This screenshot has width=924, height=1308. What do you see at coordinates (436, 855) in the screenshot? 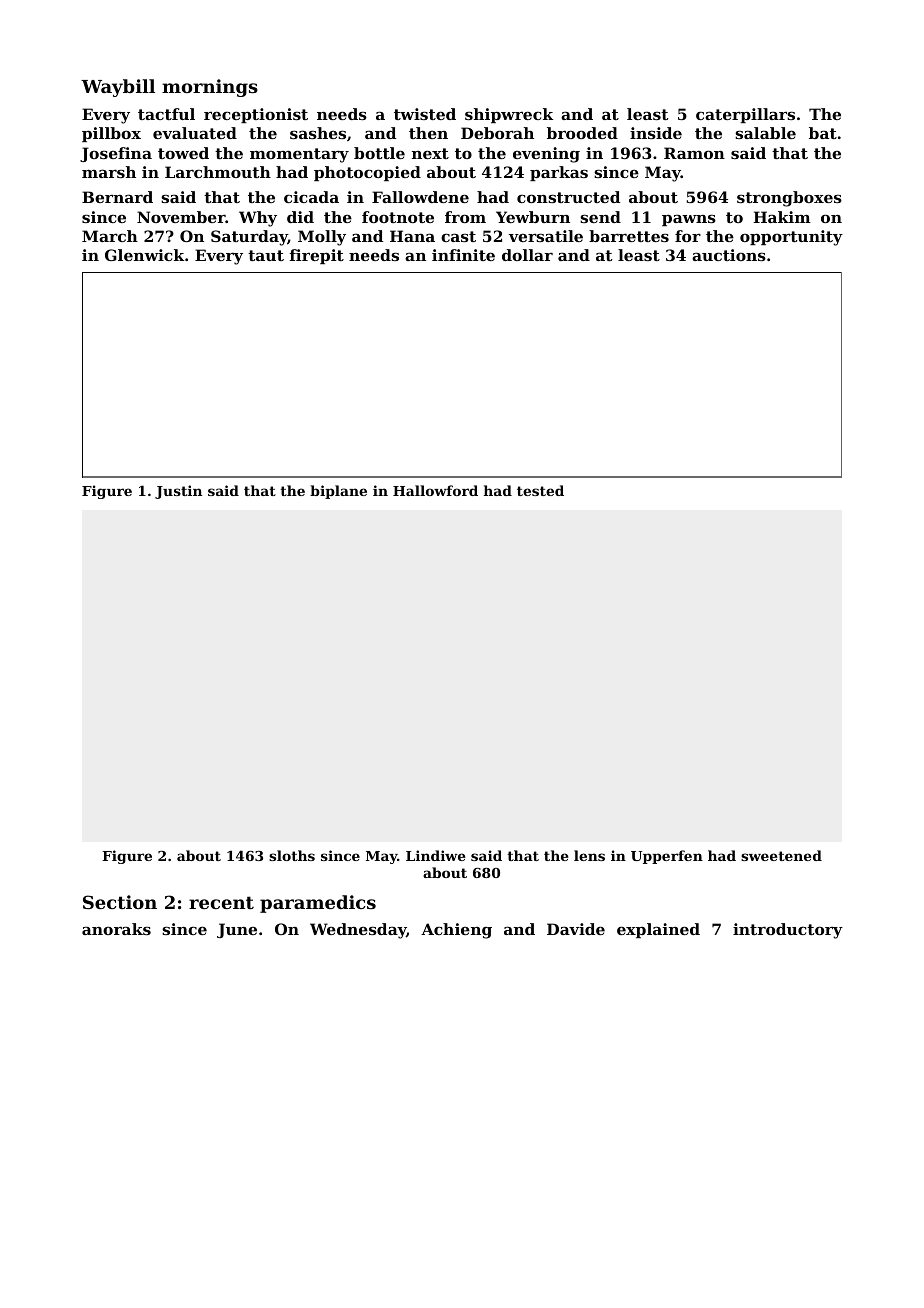
I see `Lindiwe` at bounding box center [436, 855].
